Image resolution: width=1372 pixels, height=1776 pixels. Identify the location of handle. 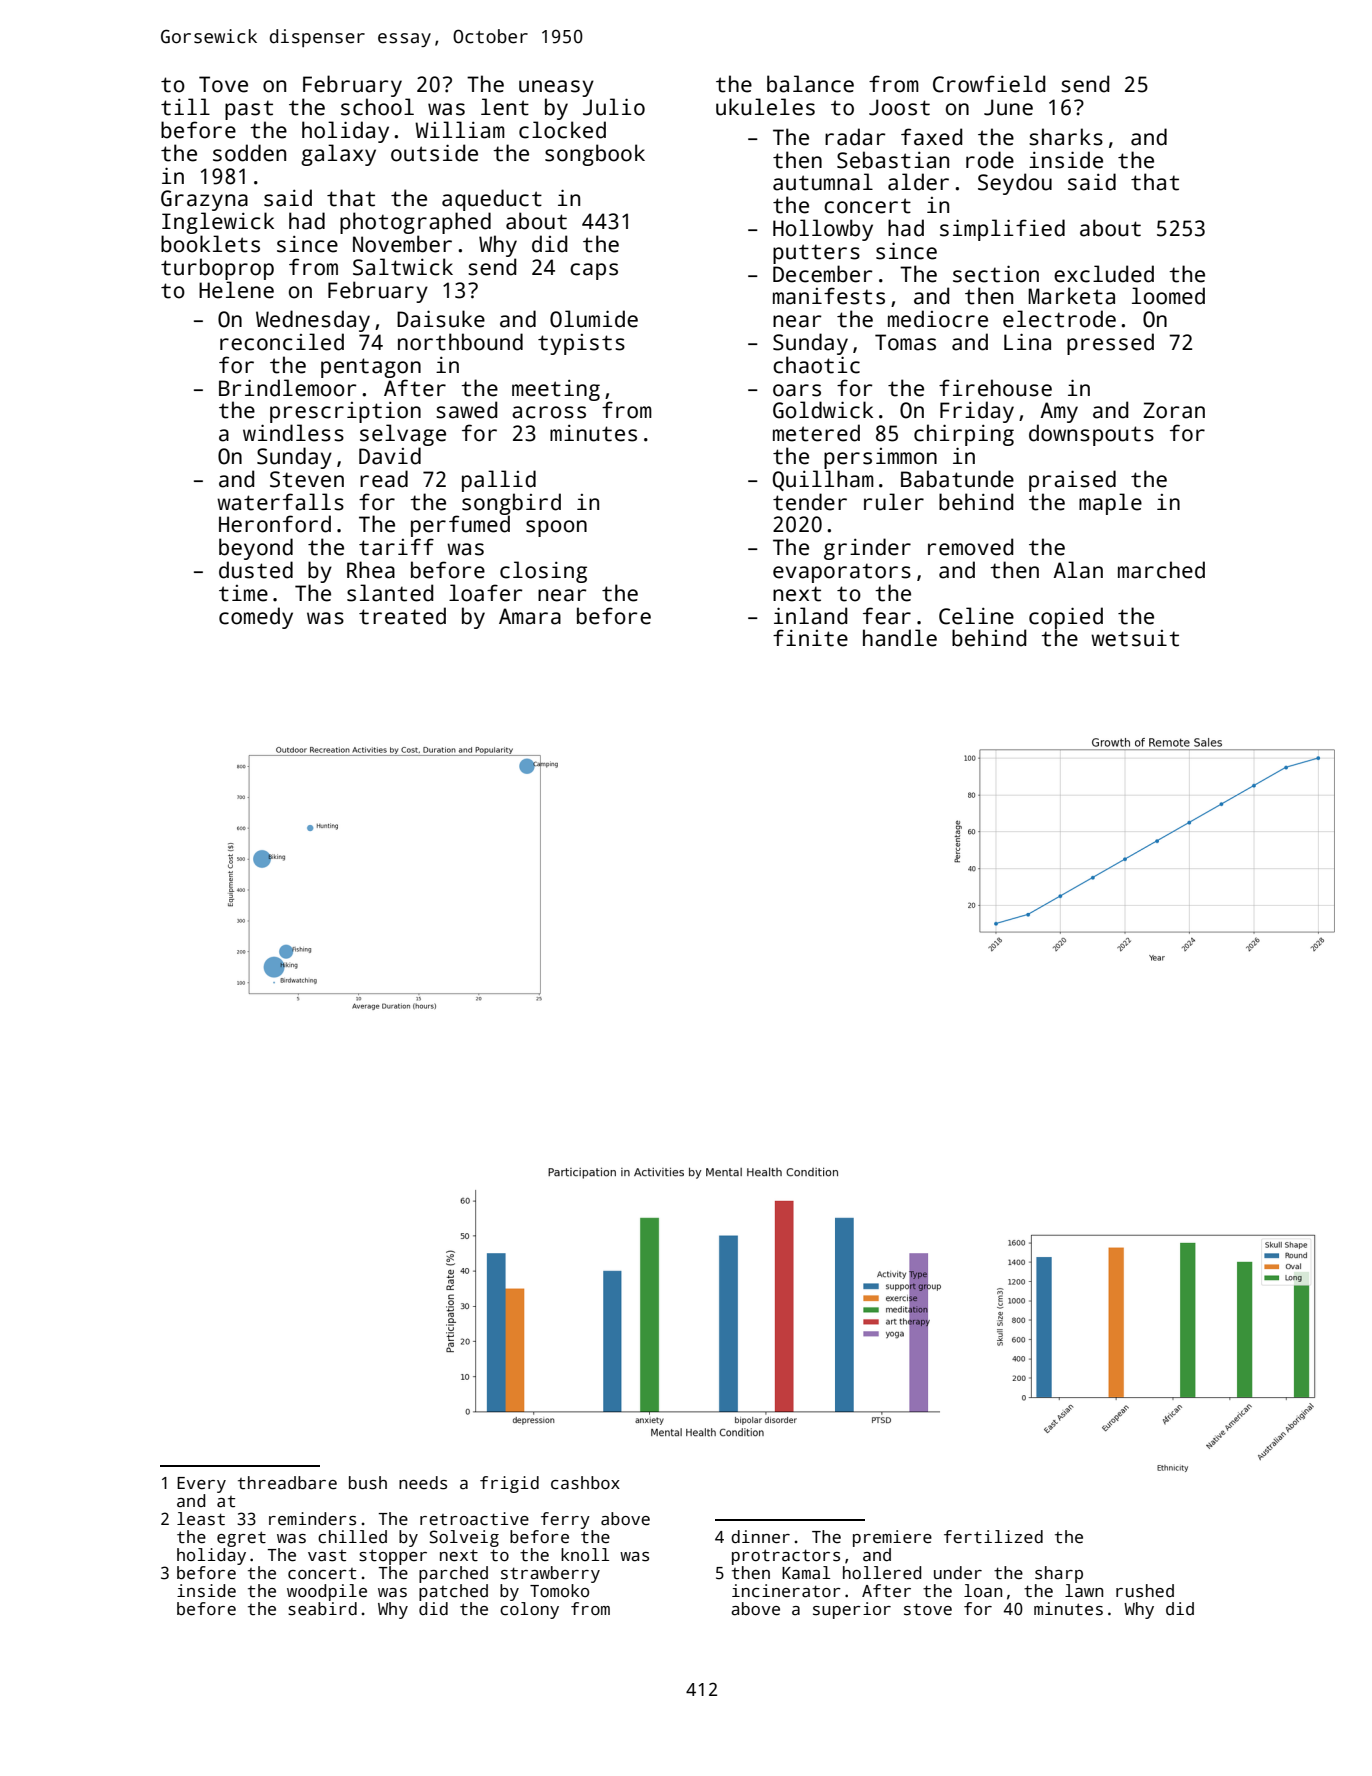
(900, 638).
